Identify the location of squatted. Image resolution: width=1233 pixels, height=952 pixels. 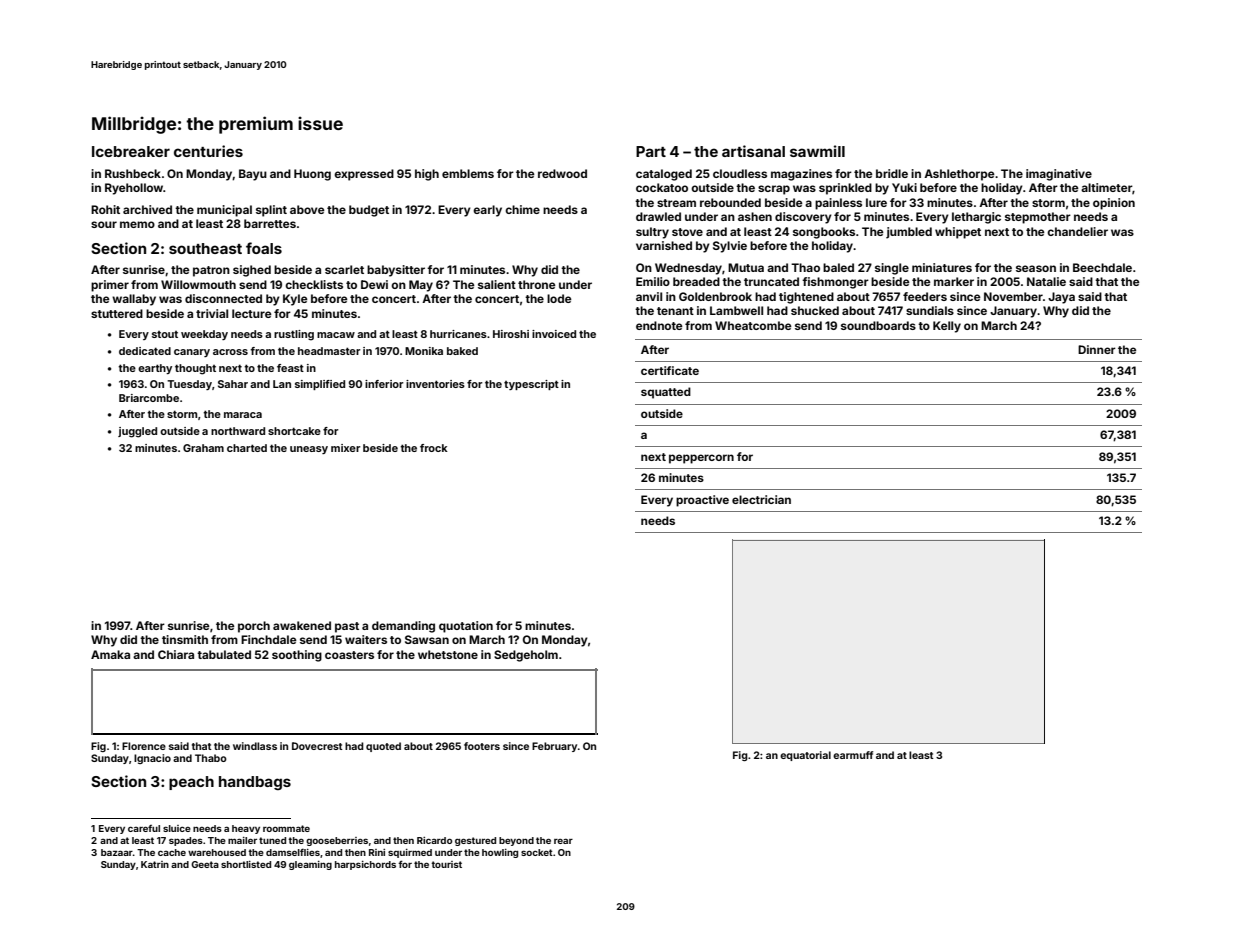
(666, 393).
